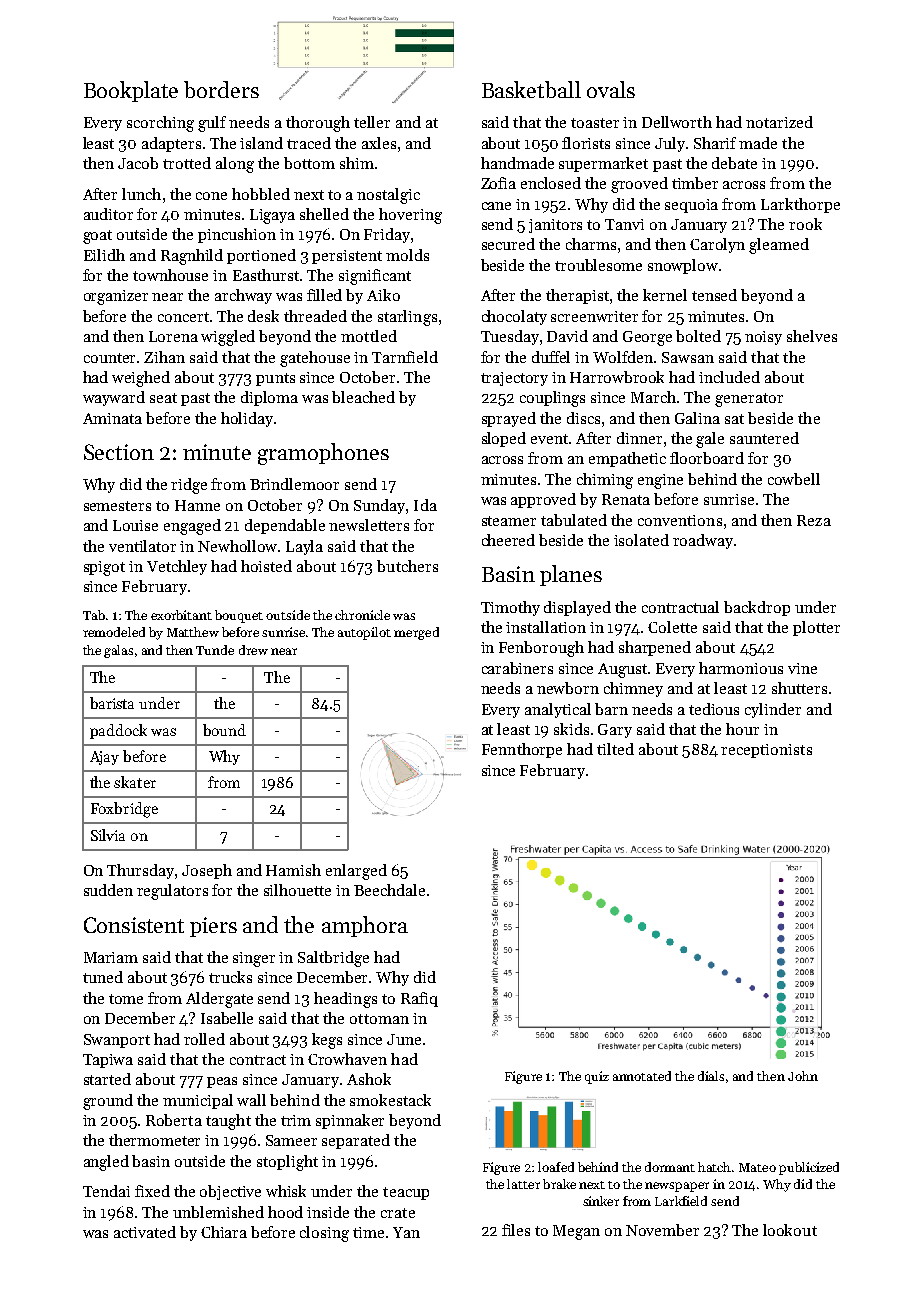  I want to click on trotted, so click(187, 163).
